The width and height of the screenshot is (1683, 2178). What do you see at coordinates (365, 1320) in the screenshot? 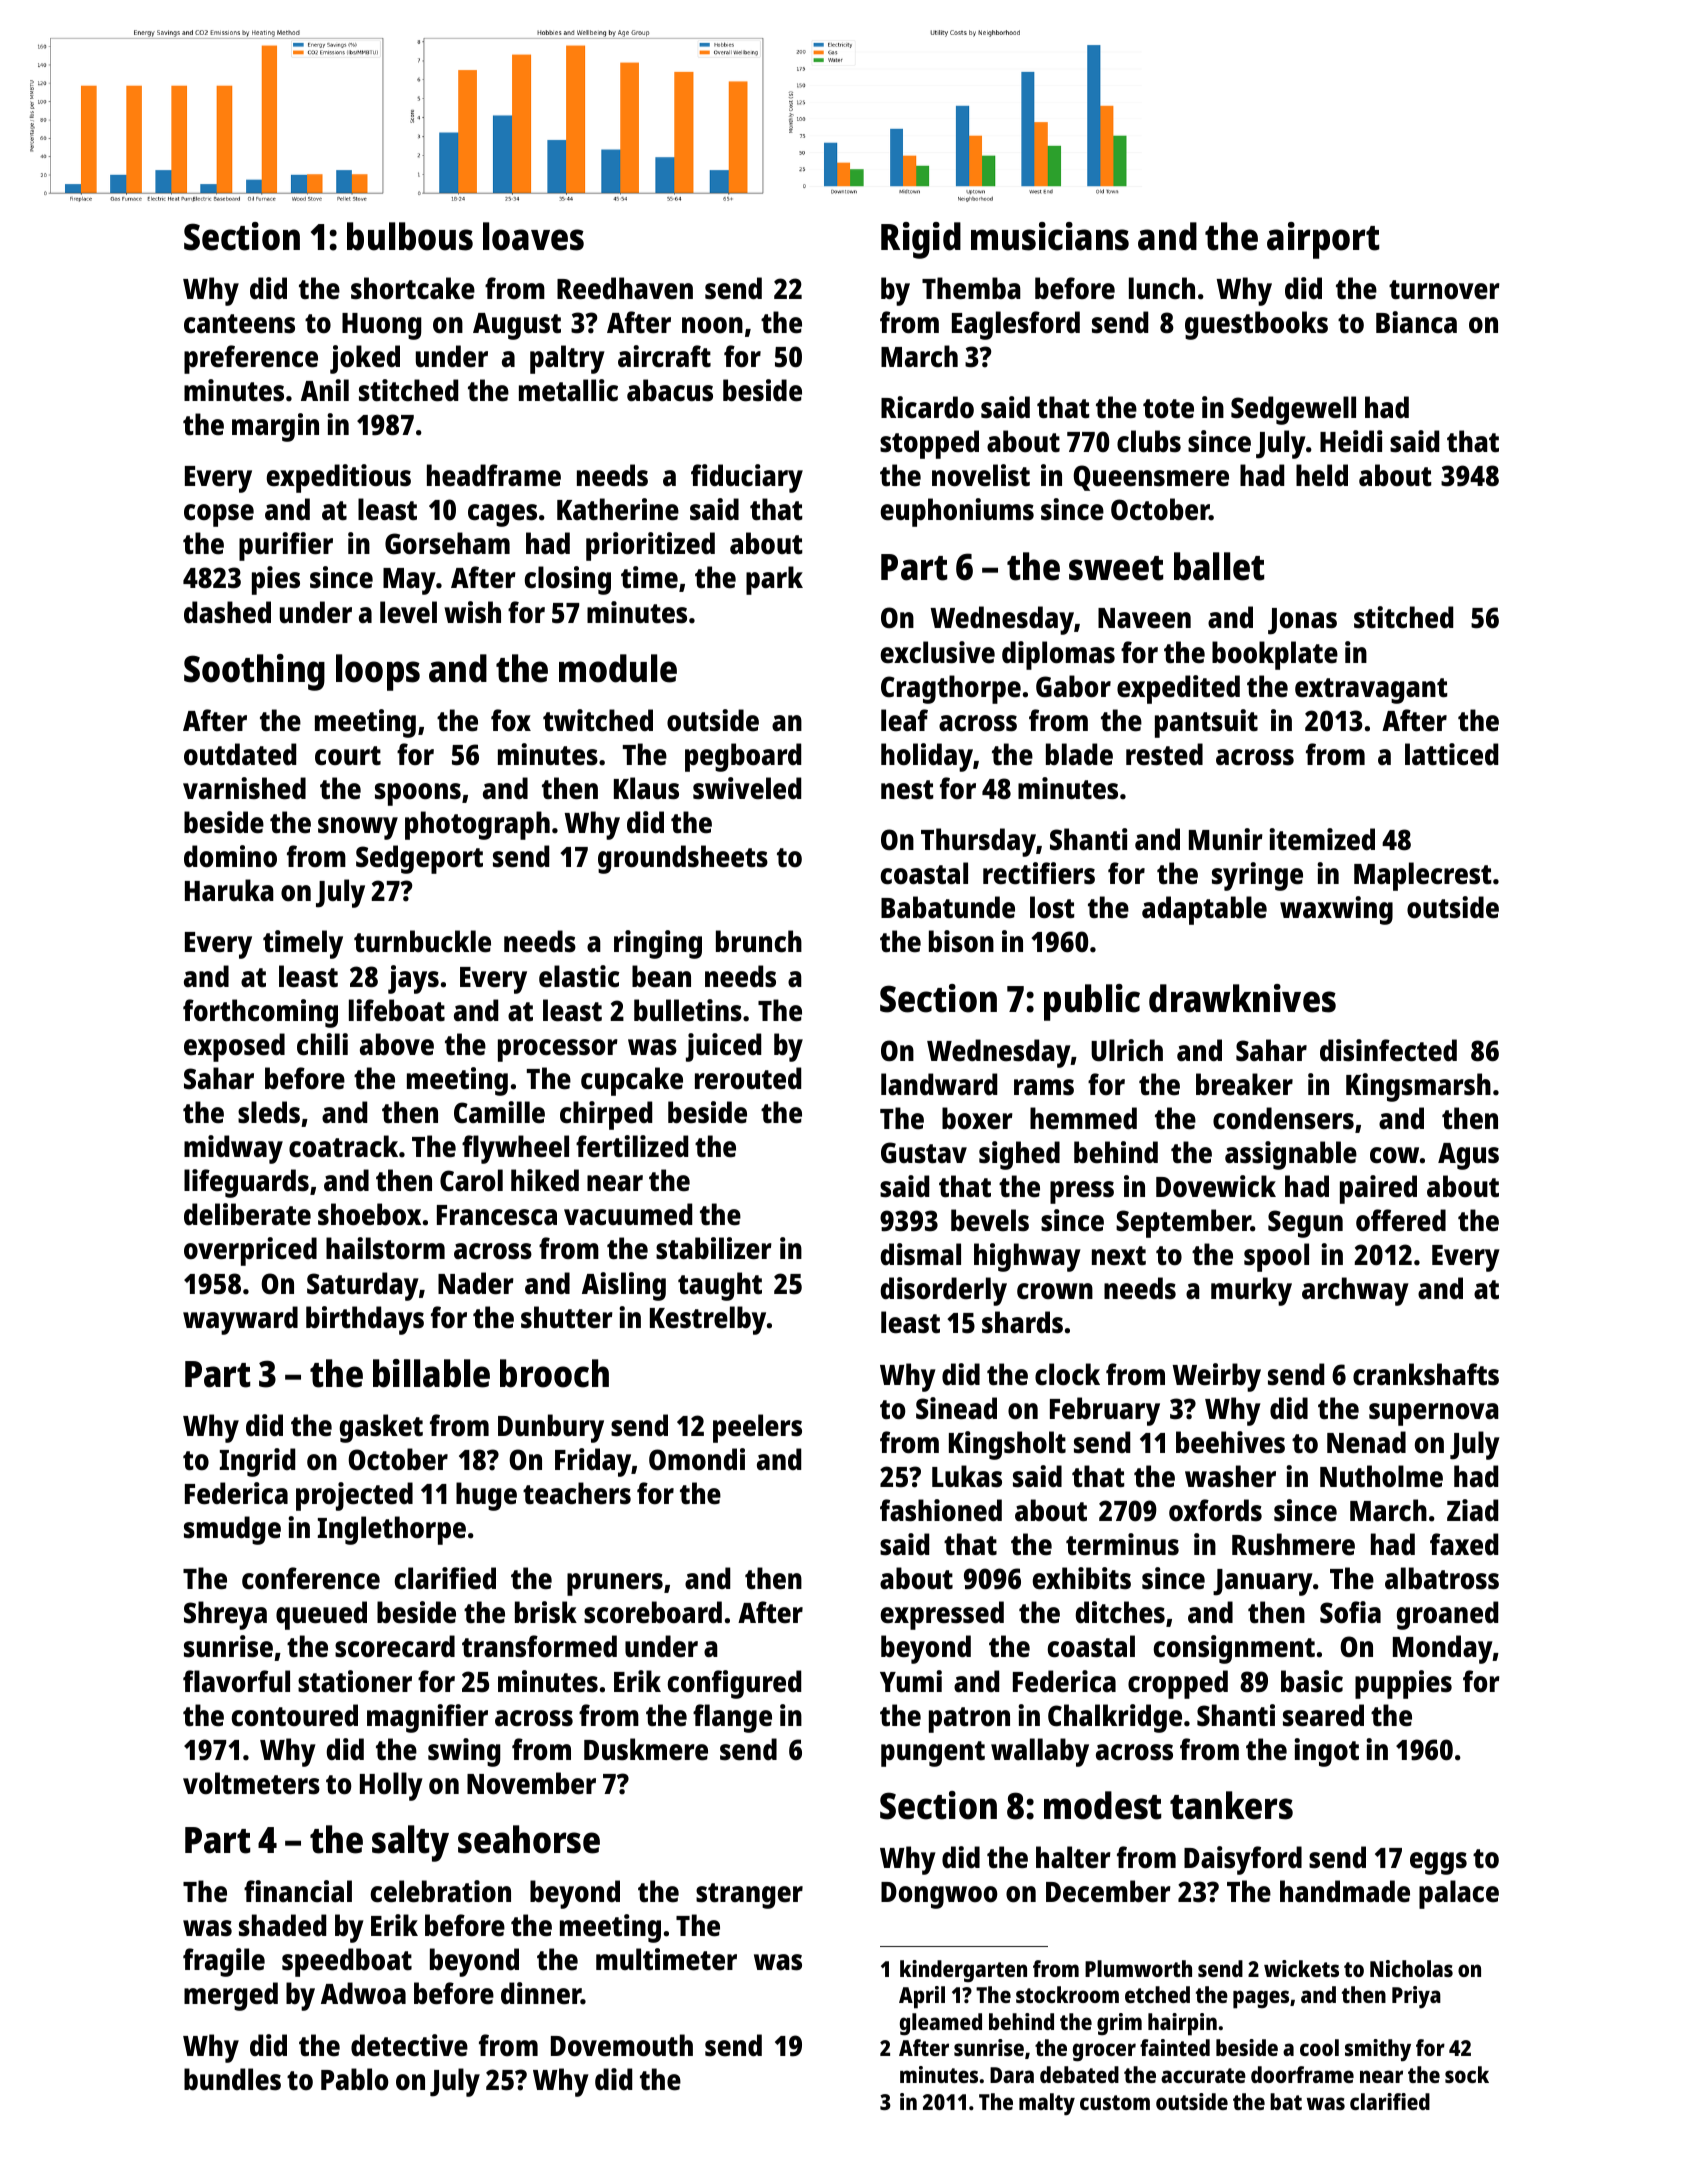
I see `birthdays` at bounding box center [365, 1320].
